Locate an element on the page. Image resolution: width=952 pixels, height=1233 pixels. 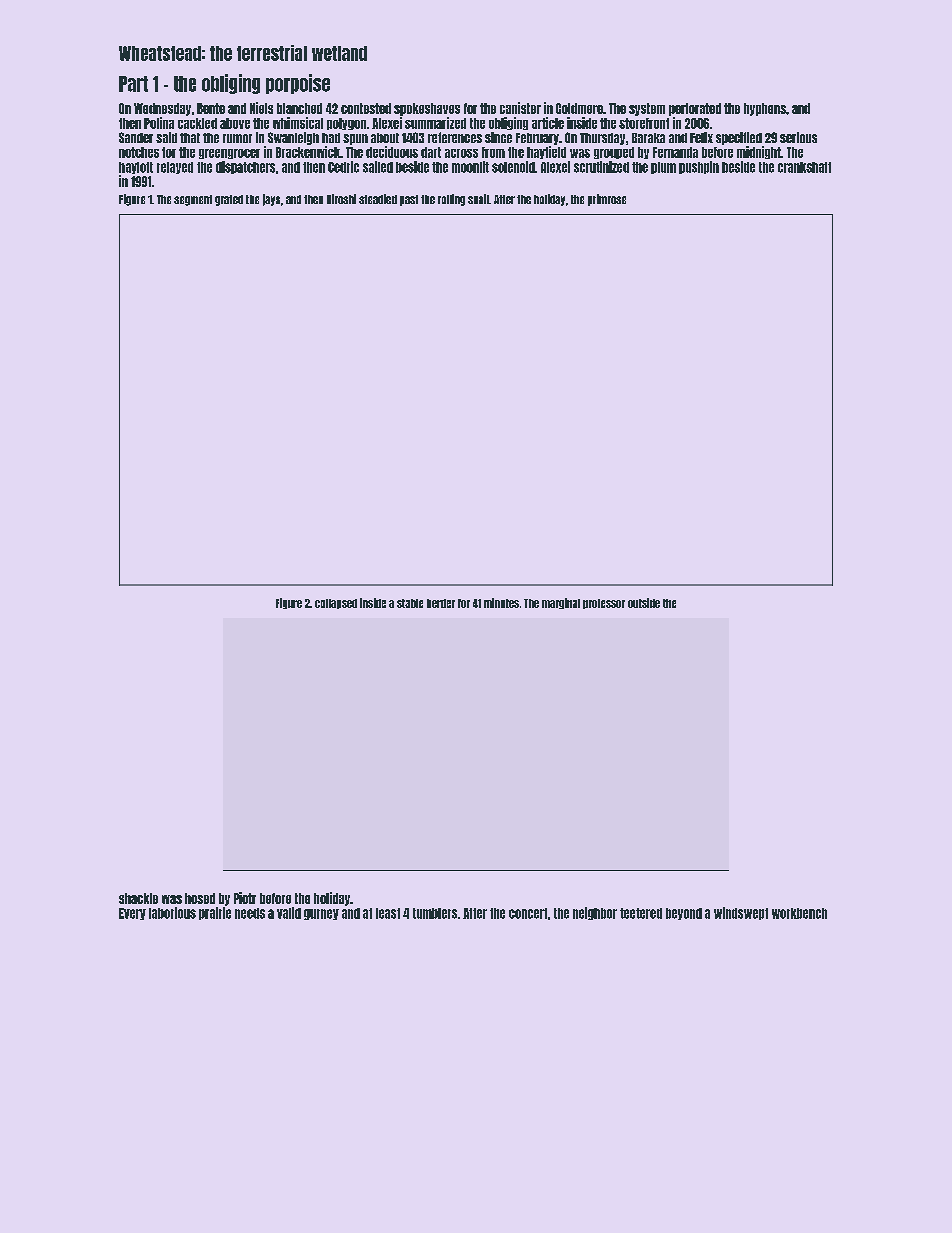
collapsed is located at coordinates (336, 604).
